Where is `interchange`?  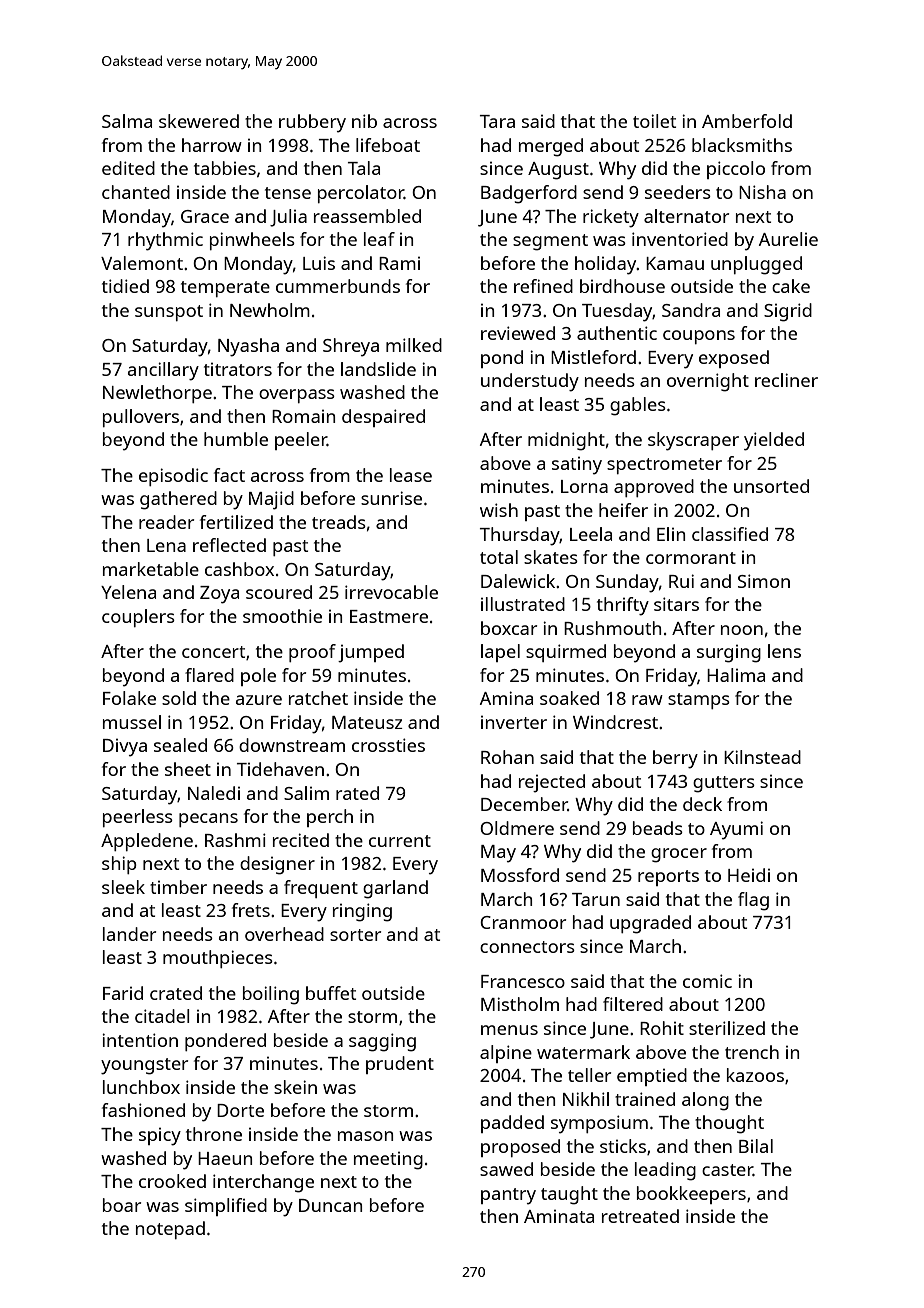
interchange is located at coordinates (263, 1183).
